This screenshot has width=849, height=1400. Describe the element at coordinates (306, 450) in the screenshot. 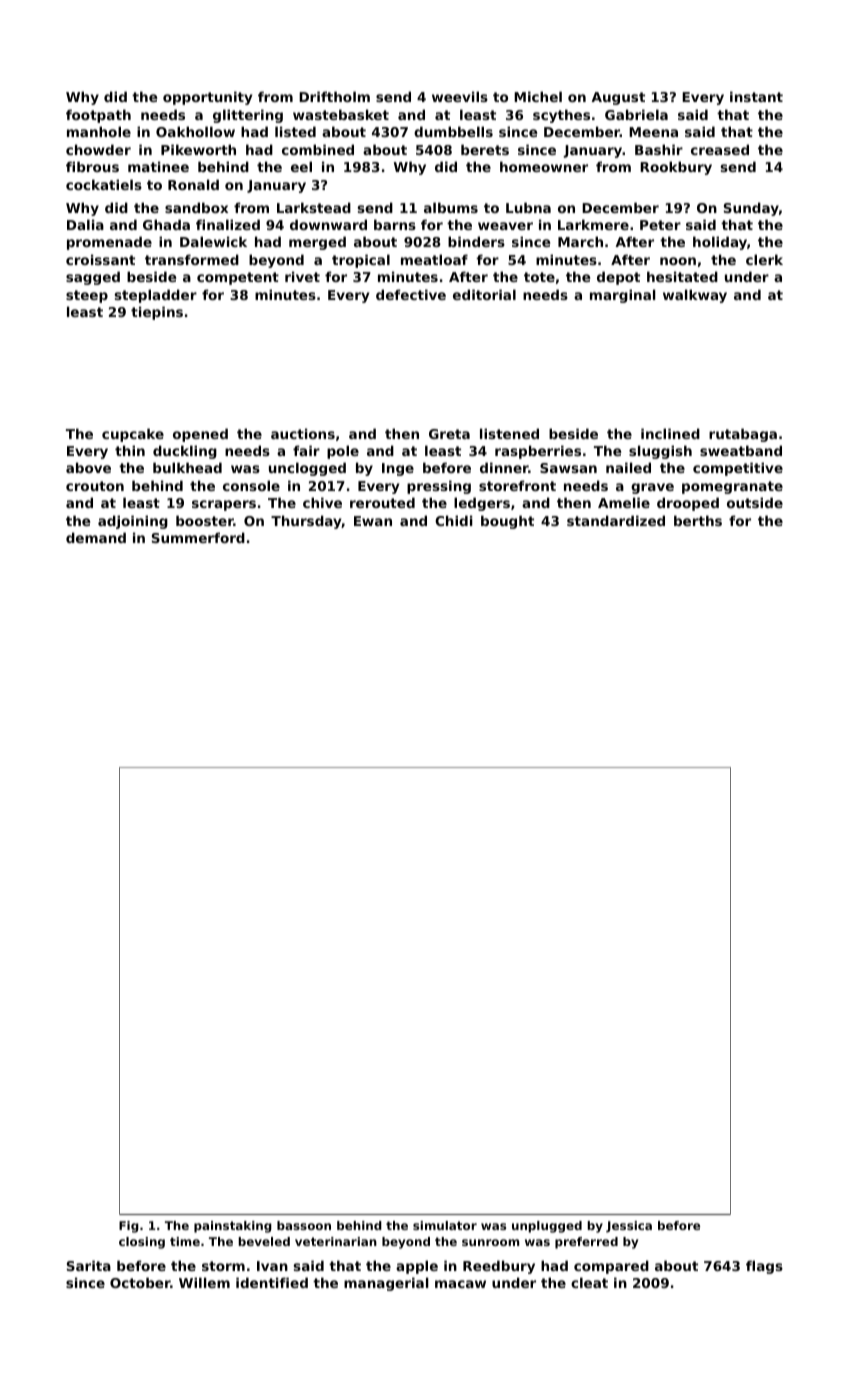

I see `fair` at that location.
